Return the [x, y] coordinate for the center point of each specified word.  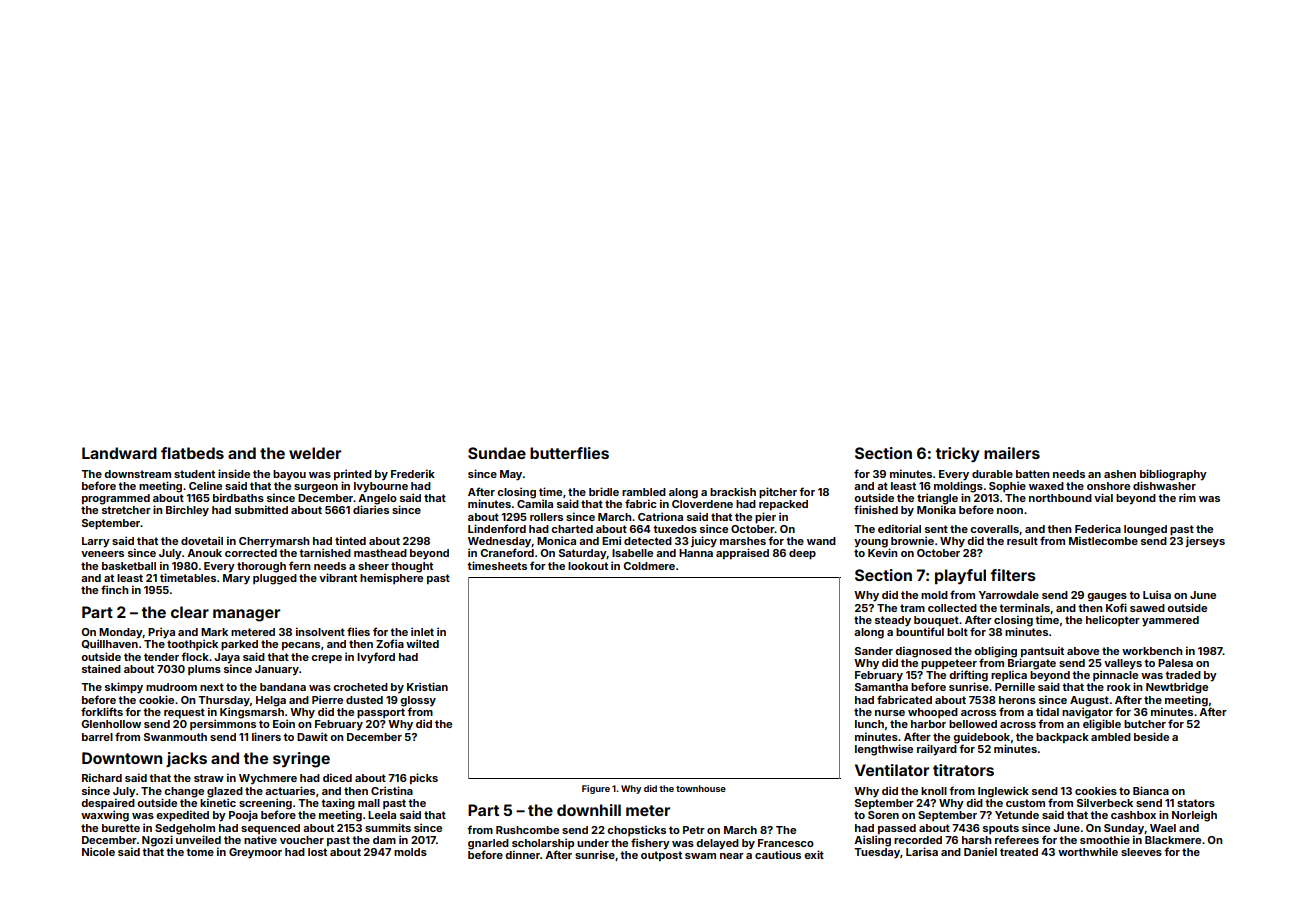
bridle [604, 491]
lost [317, 852]
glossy [418, 701]
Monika [936, 509]
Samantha [881, 687]
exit [814, 854]
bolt [957, 632]
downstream [137, 474]
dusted [364, 700]
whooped [933, 713]
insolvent [320, 631]
